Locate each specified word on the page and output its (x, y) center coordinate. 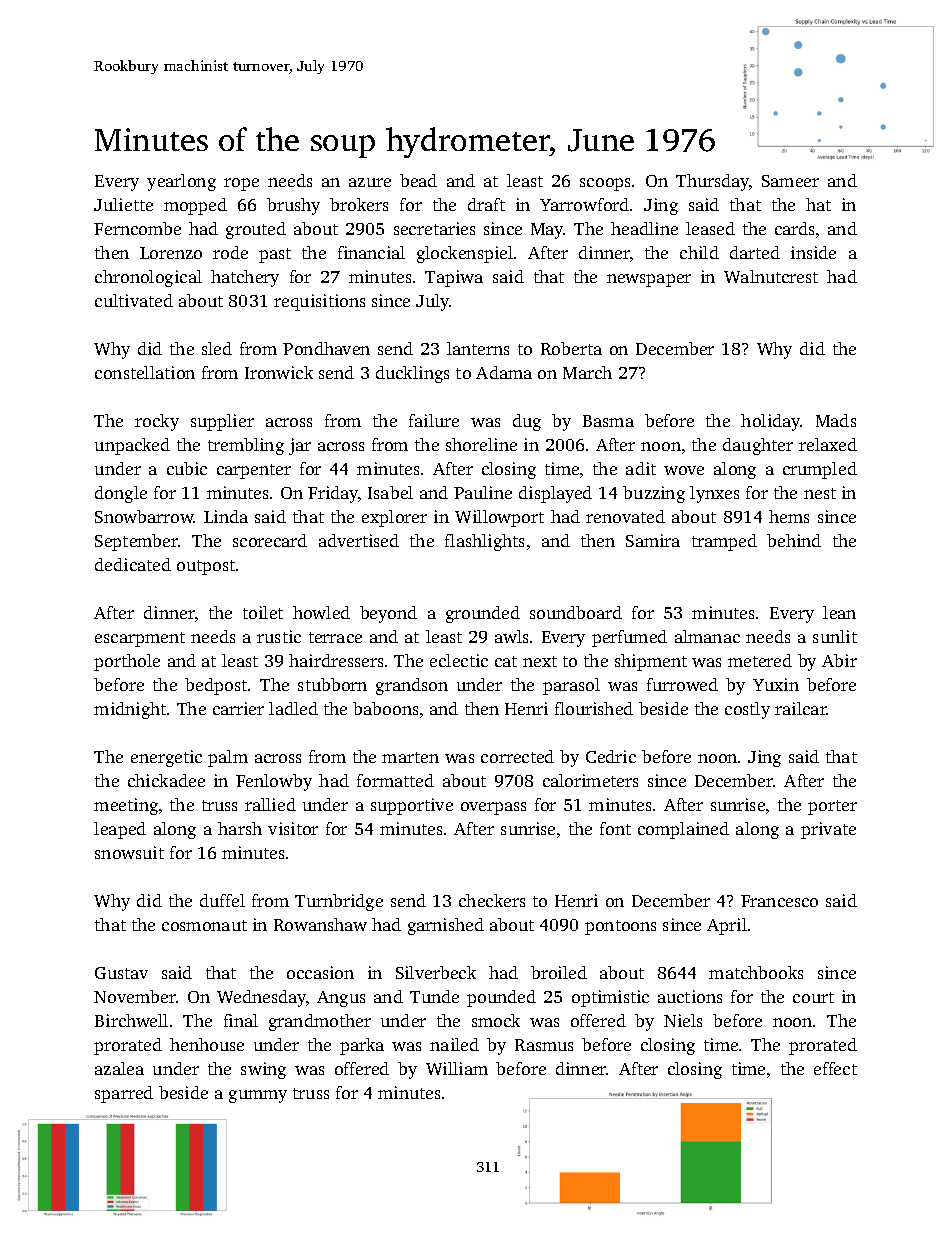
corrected (517, 756)
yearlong (181, 182)
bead (418, 180)
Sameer (790, 181)
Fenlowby (274, 782)
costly (747, 710)
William (457, 1068)
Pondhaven (326, 348)
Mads (836, 420)
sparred (124, 1094)
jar (300, 446)
